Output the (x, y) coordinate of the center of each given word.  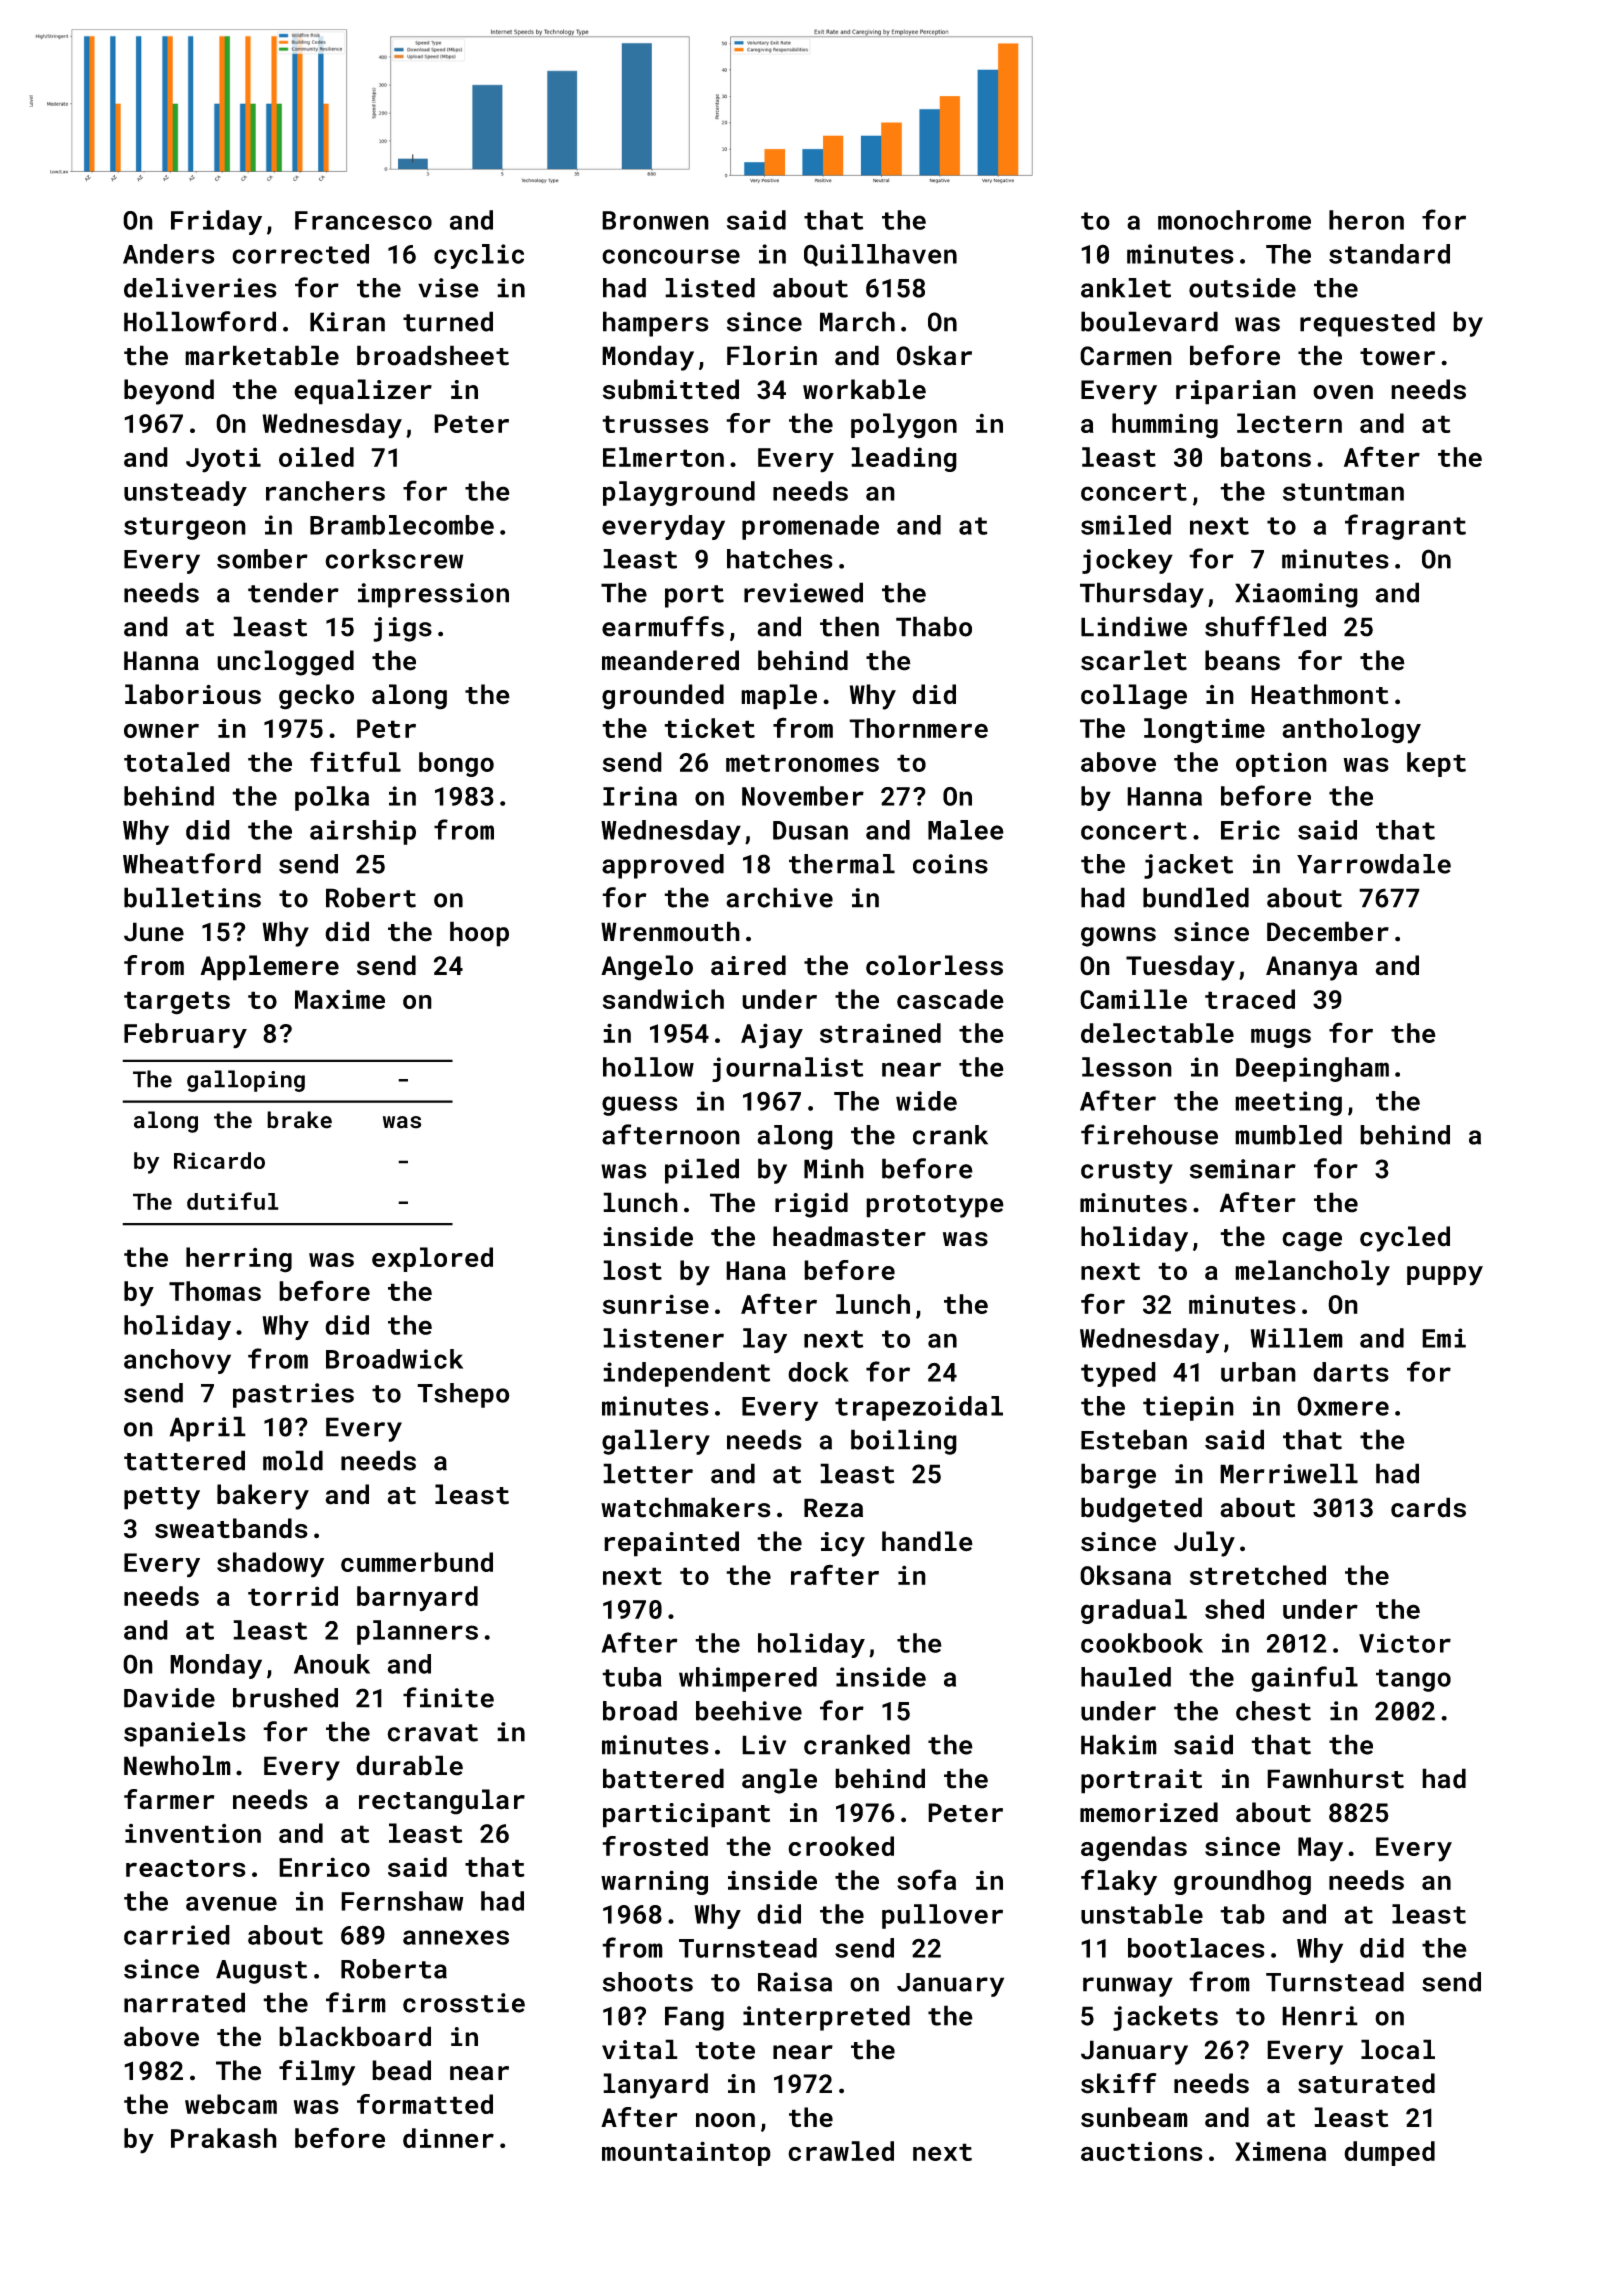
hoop (479, 934)
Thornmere (918, 728)
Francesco (363, 220)
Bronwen (655, 220)
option (1281, 764)
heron (1366, 220)
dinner (448, 2138)
